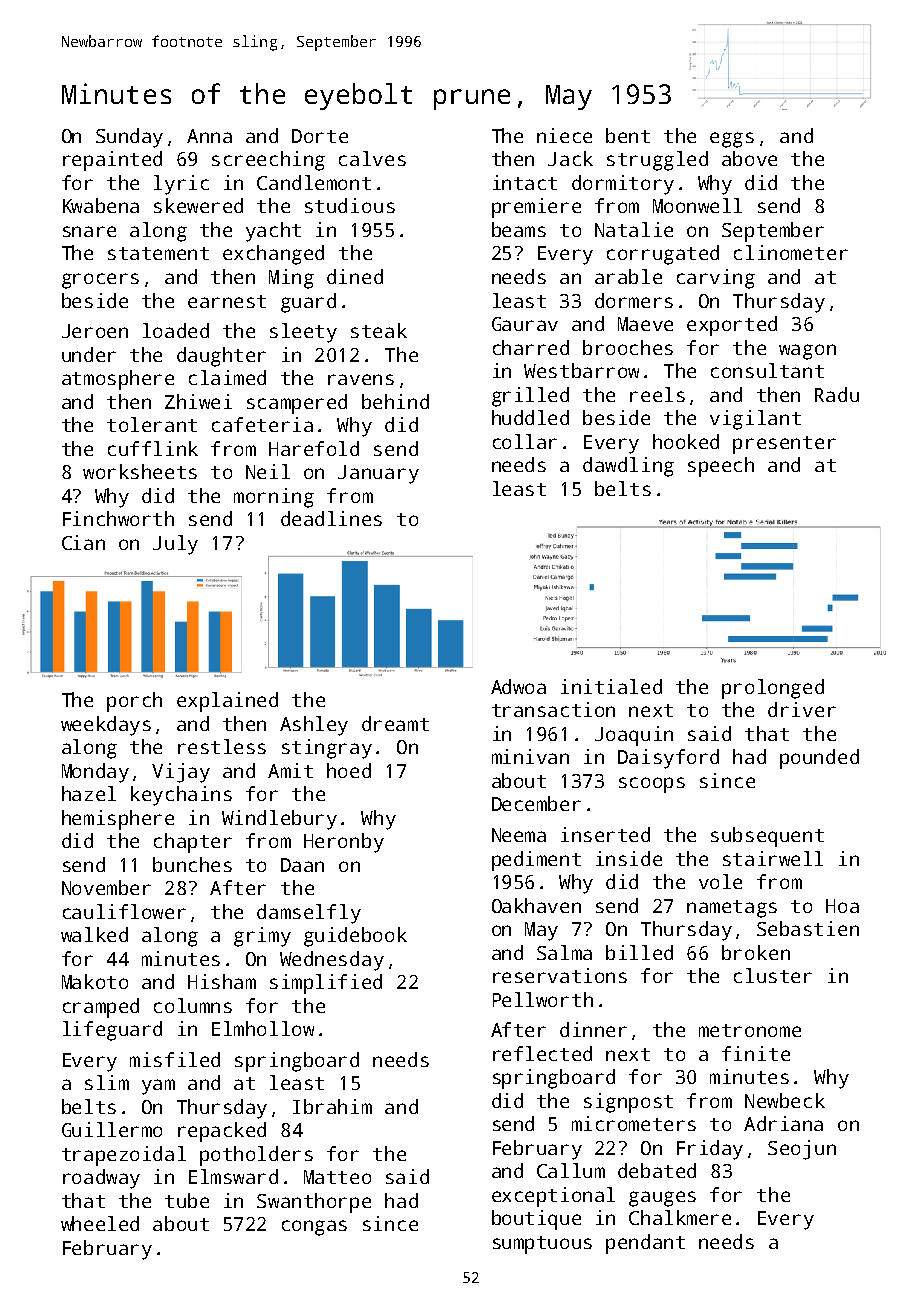 The width and height of the screenshot is (924, 1311). What do you see at coordinates (720, 881) in the screenshot?
I see `vole` at bounding box center [720, 881].
